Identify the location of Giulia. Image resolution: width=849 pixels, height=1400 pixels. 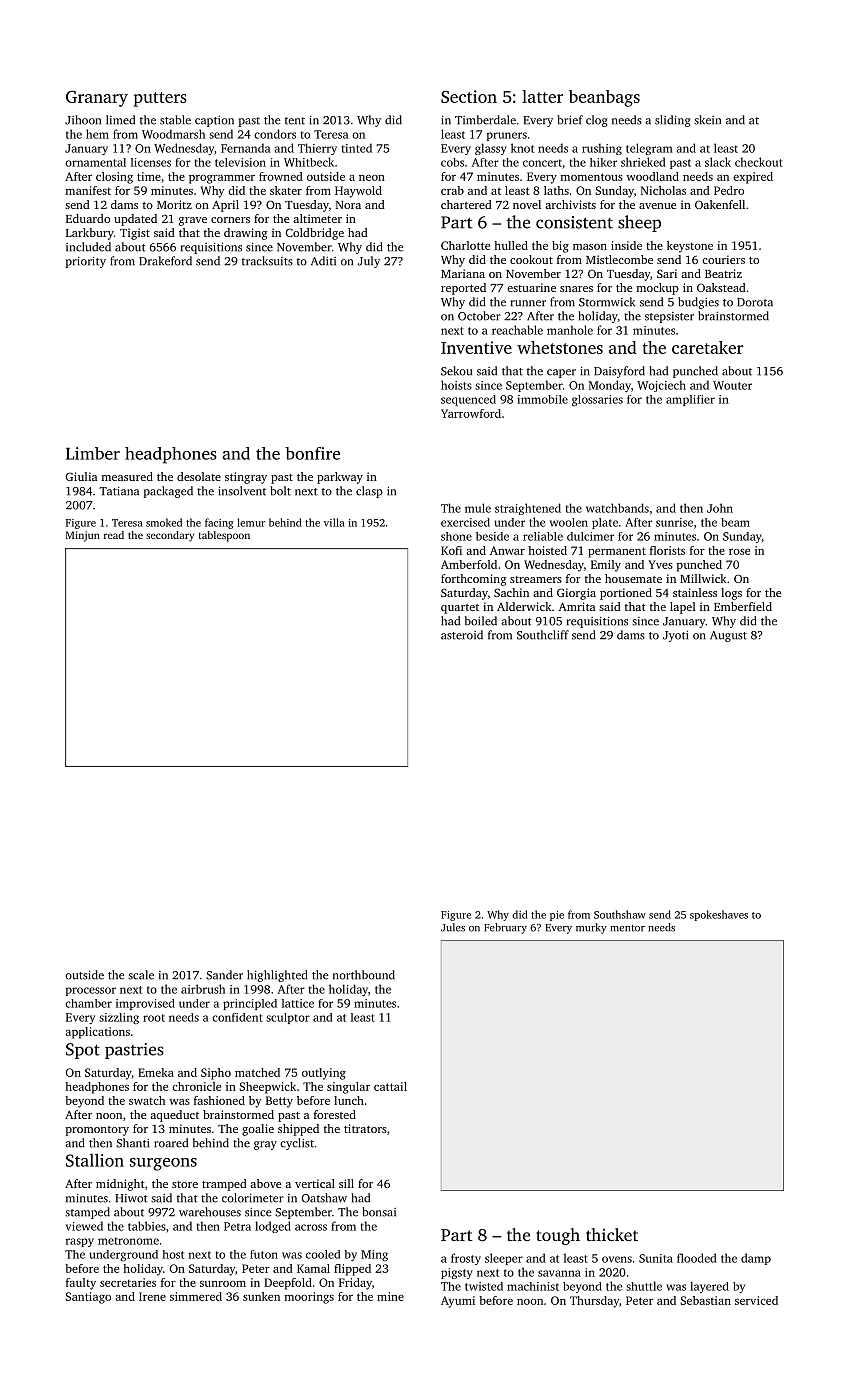
(81, 476).
